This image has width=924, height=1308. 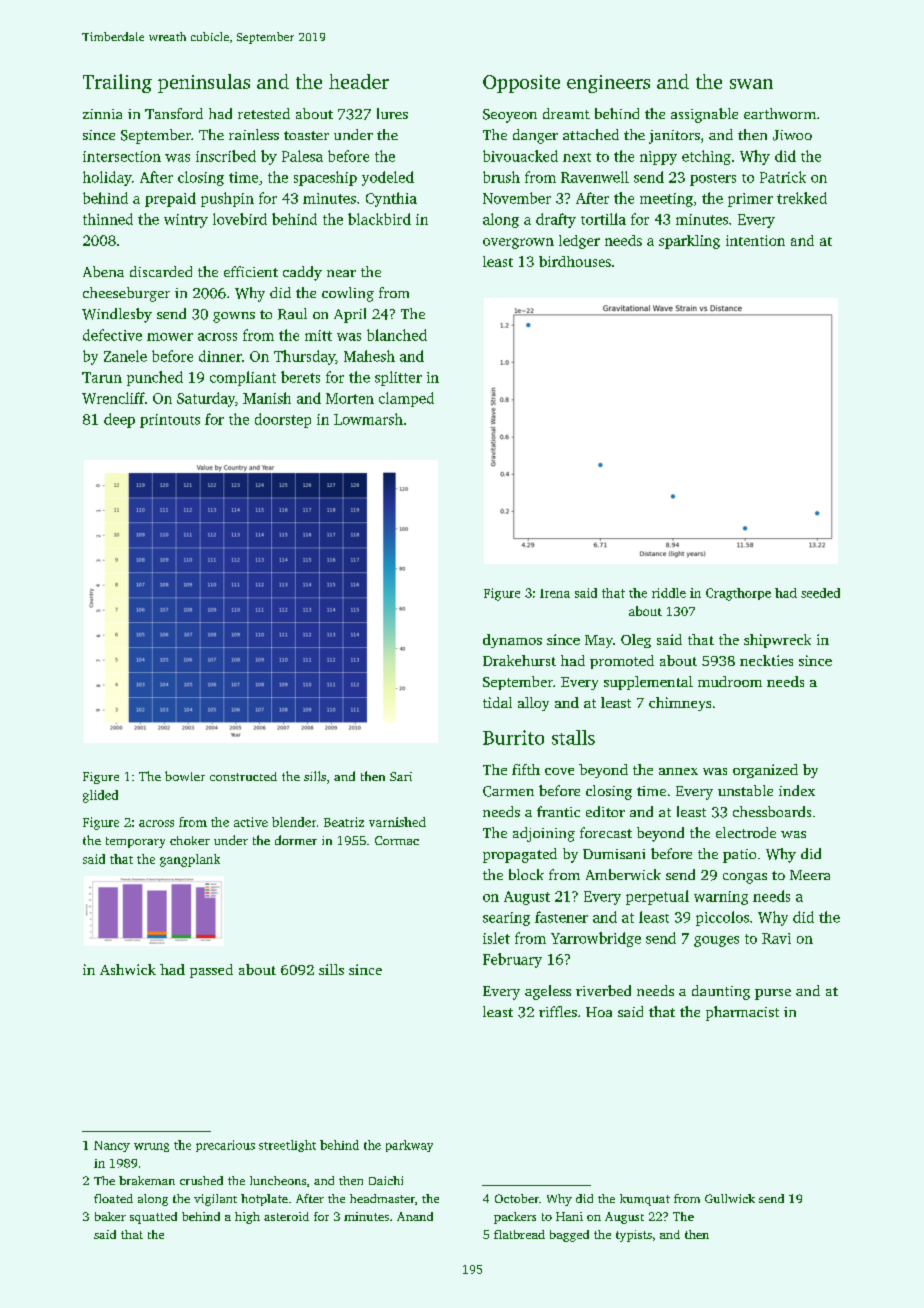 I want to click on birdhouses, so click(x=575, y=261).
